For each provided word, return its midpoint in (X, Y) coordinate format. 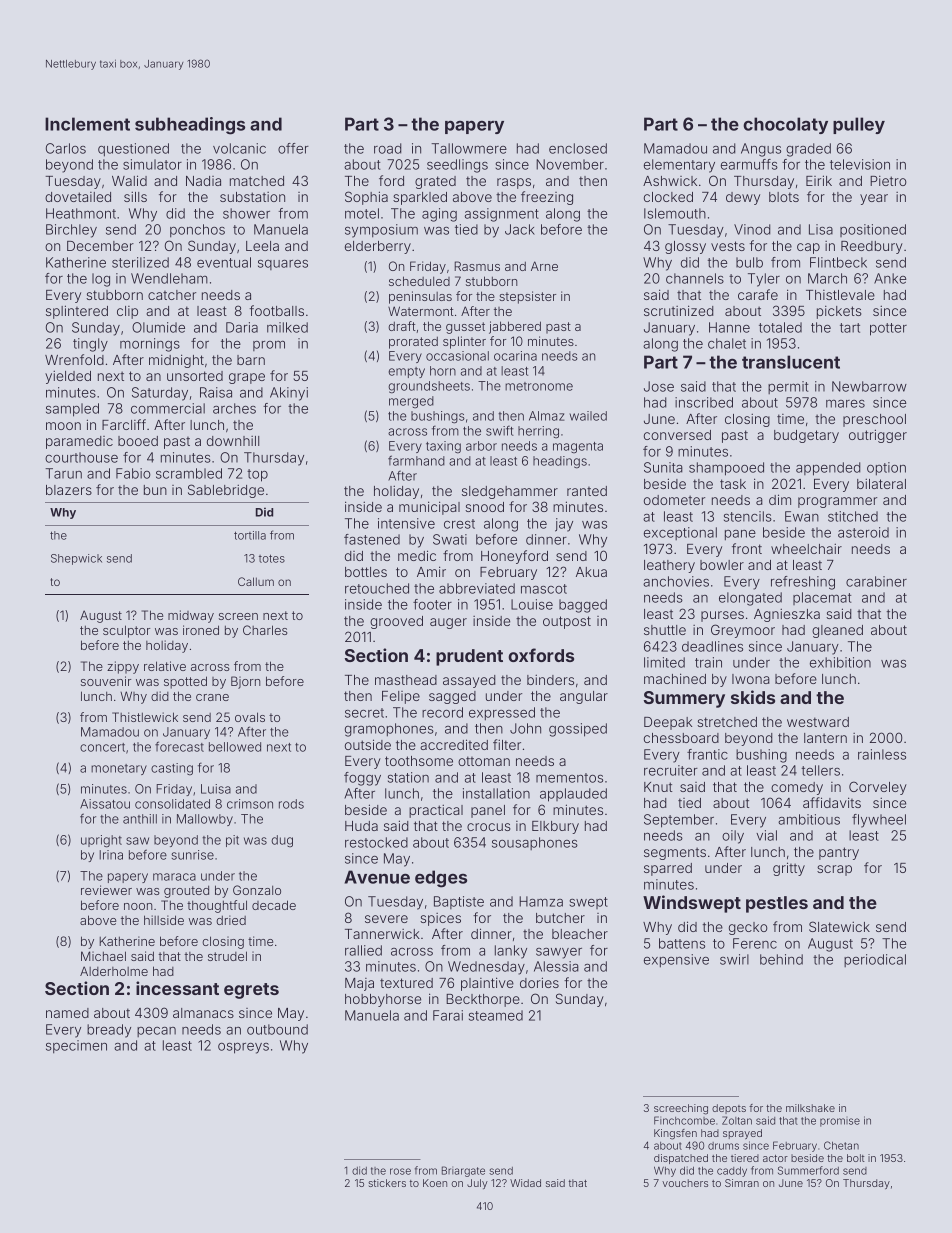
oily (733, 837)
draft (402, 326)
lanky (511, 952)
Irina (111, 855)
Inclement (87, 124)
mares (845, 403)
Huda (361, 826)
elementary (679, 166)
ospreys (243, 1048)
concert (102, 747)
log (101, 280)
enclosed (578, 148)
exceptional (680, 533)
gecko (748, 928)
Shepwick (76, 559)
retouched (377, 588)
